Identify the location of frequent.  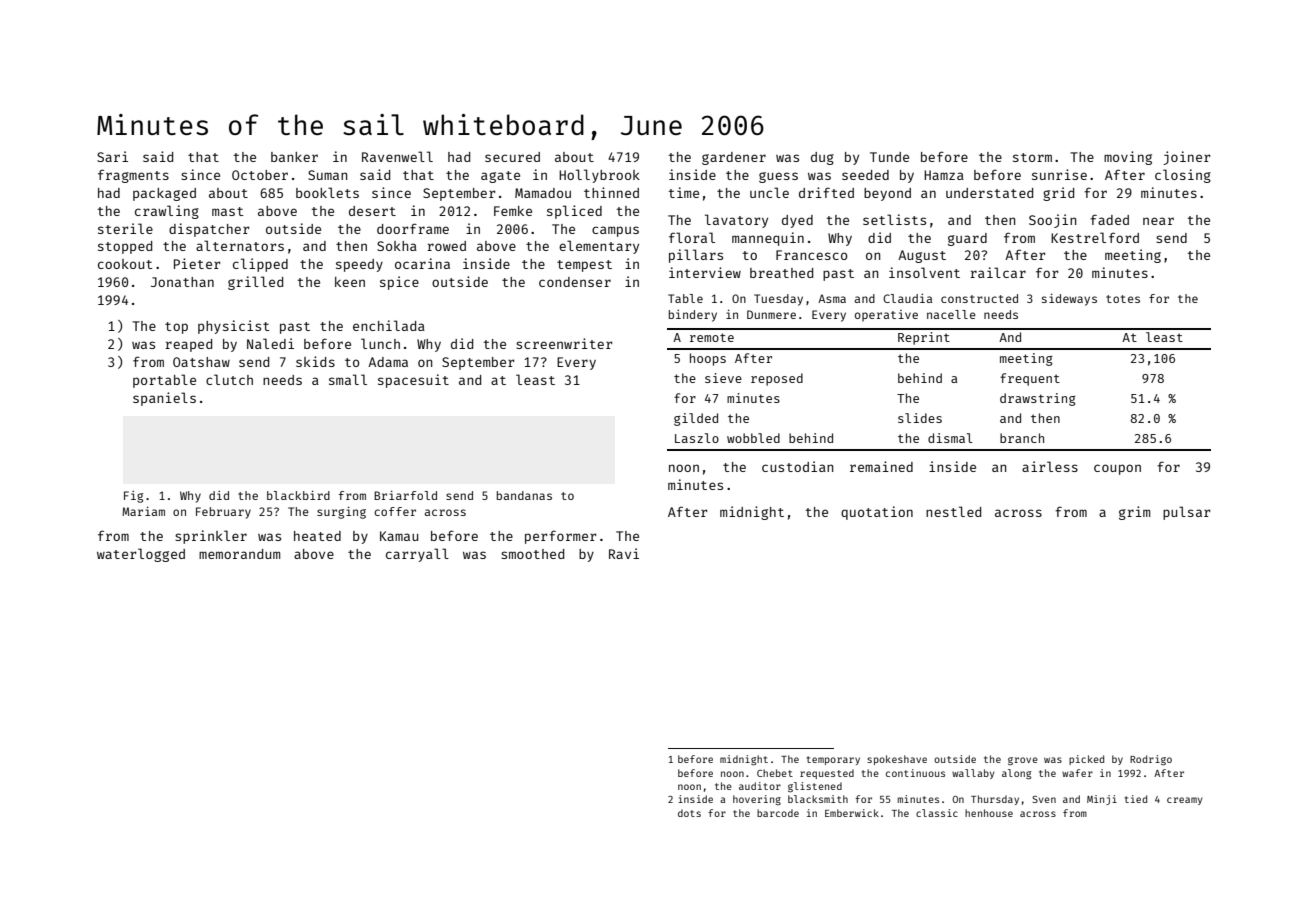
(1030, 379).
